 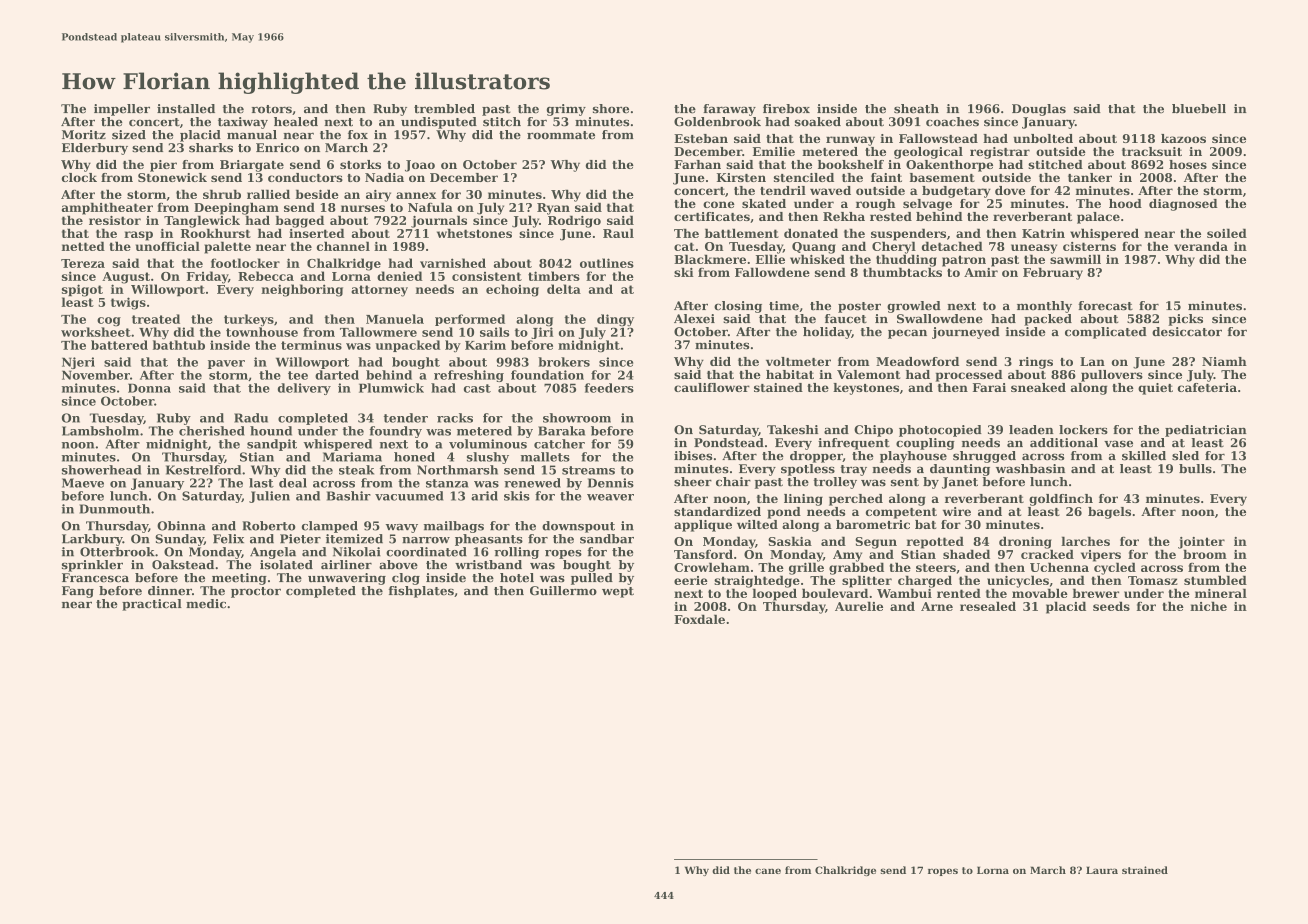 I want to click on Takeshi, so click(x=792, y=430).
